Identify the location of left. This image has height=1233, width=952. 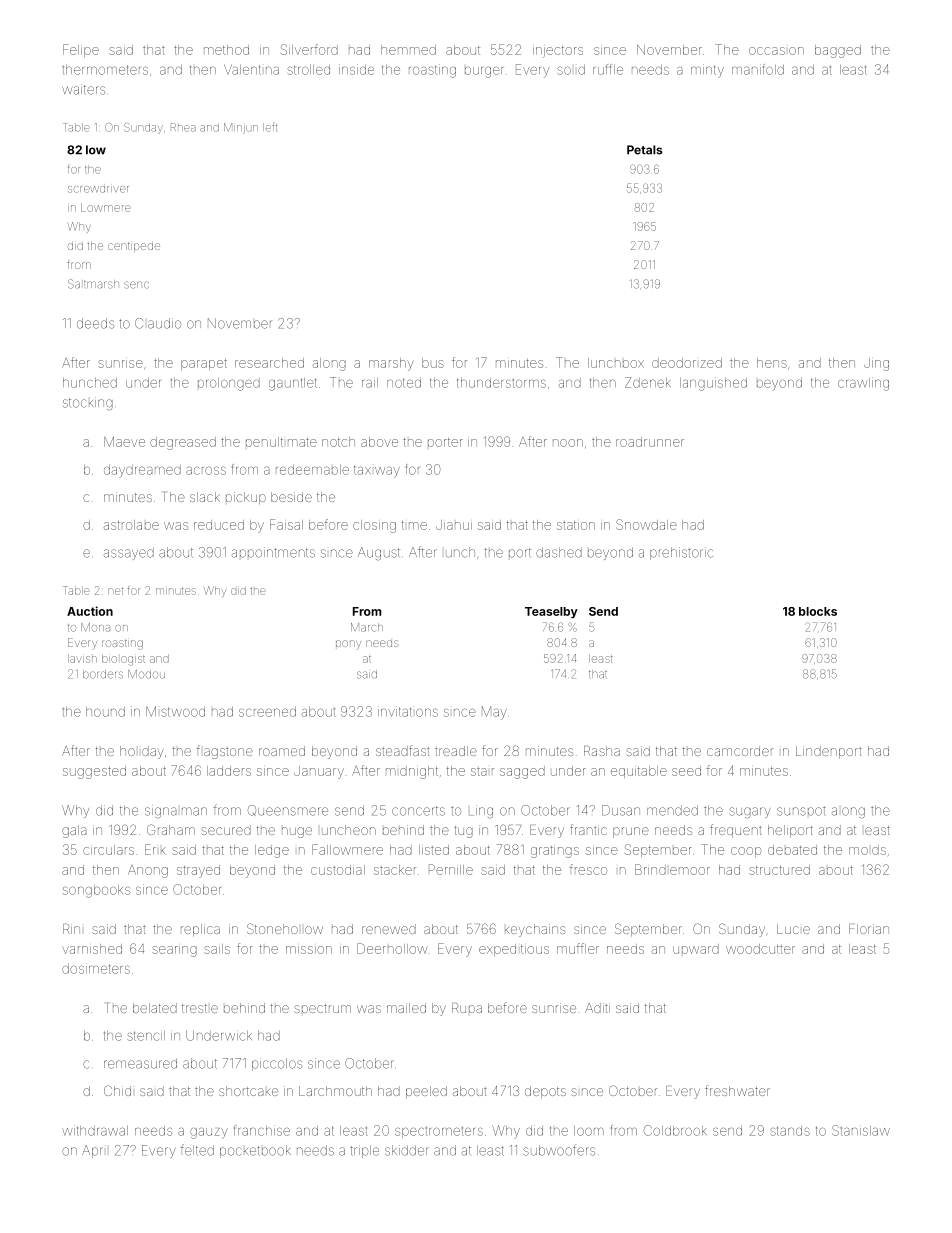
(270, 127).
